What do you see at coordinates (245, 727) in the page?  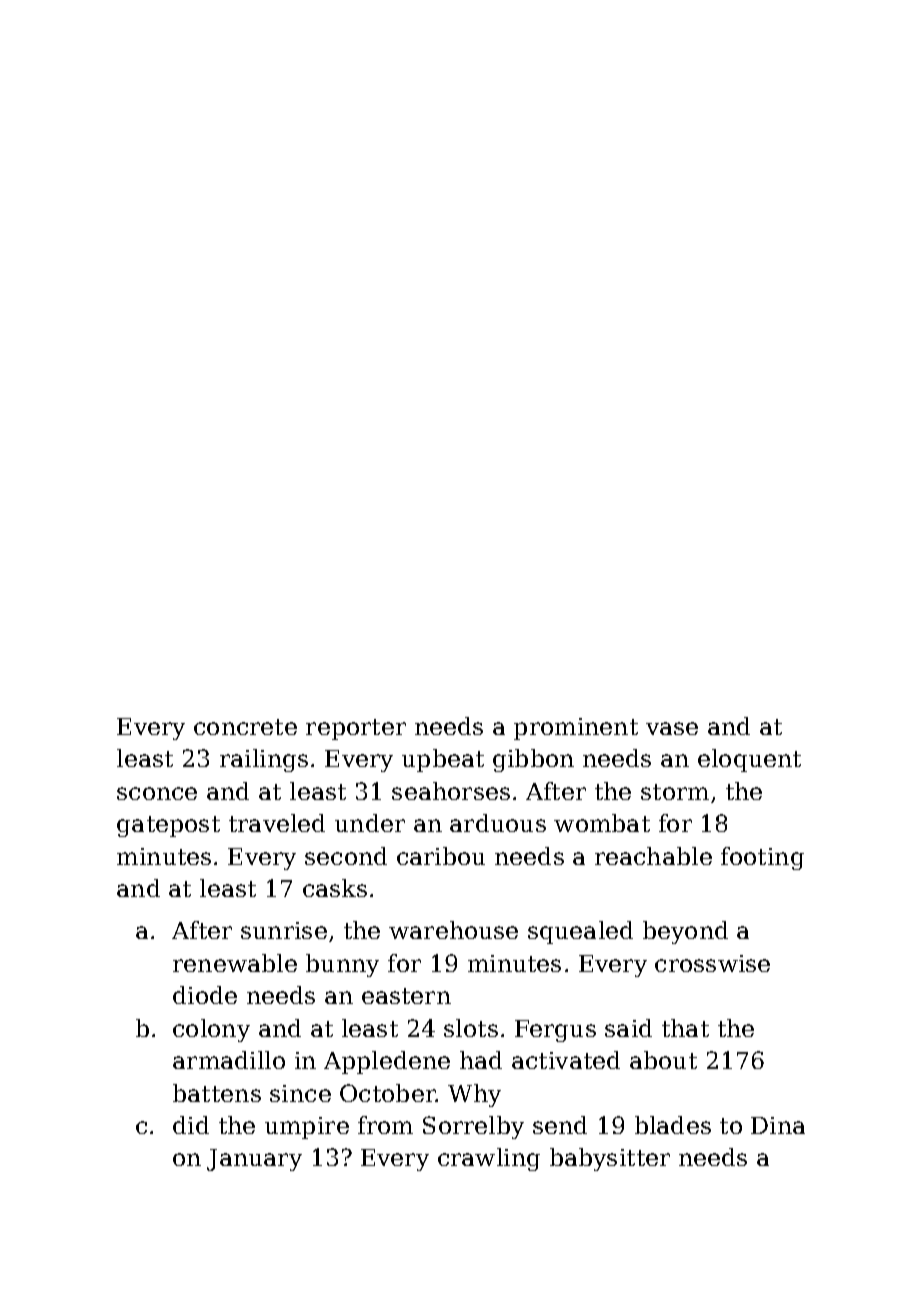 I see `concrete` at bounding box center [245, 727].
